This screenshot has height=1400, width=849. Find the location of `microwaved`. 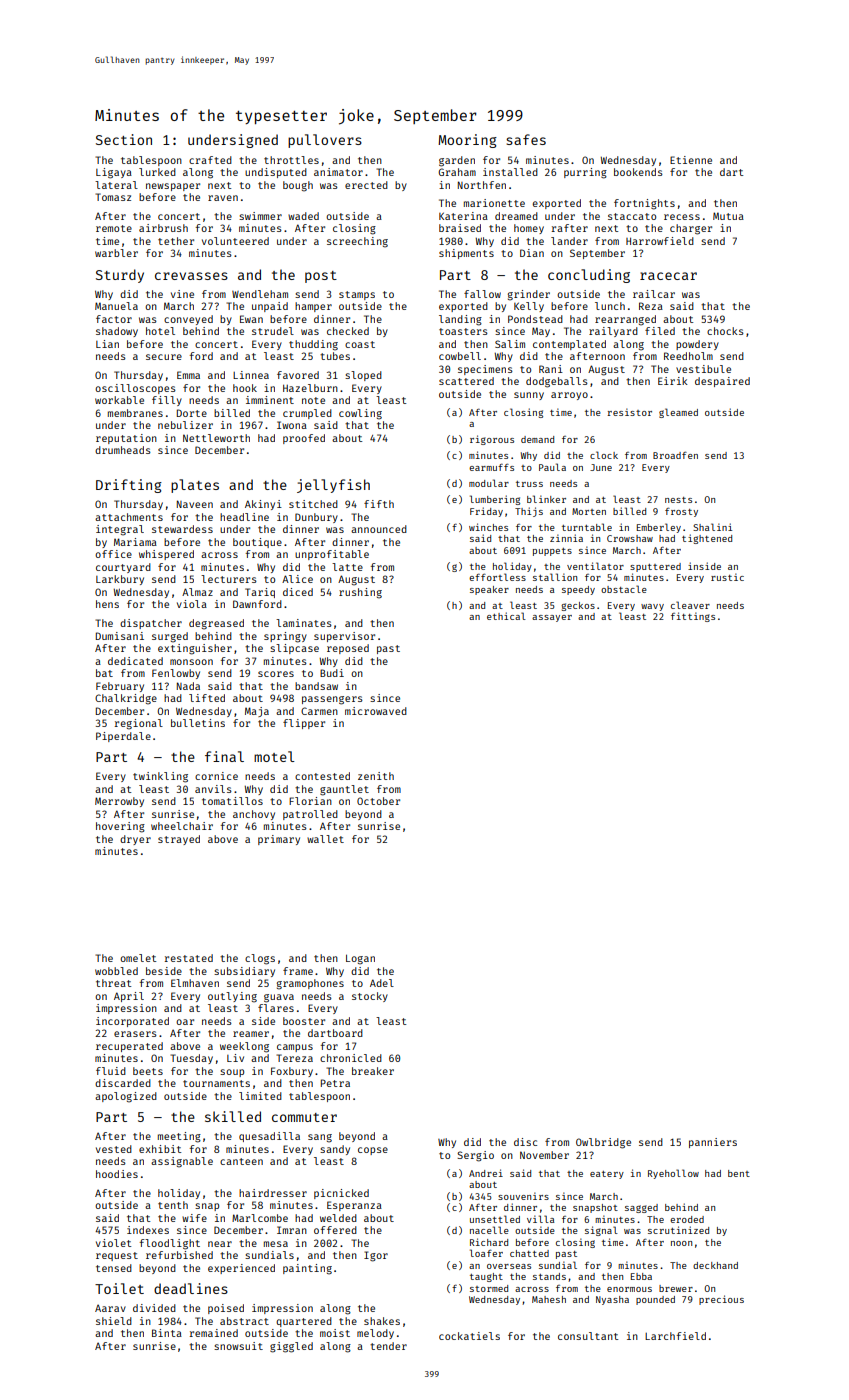

microwaved is located at coordinates (376, 711).
